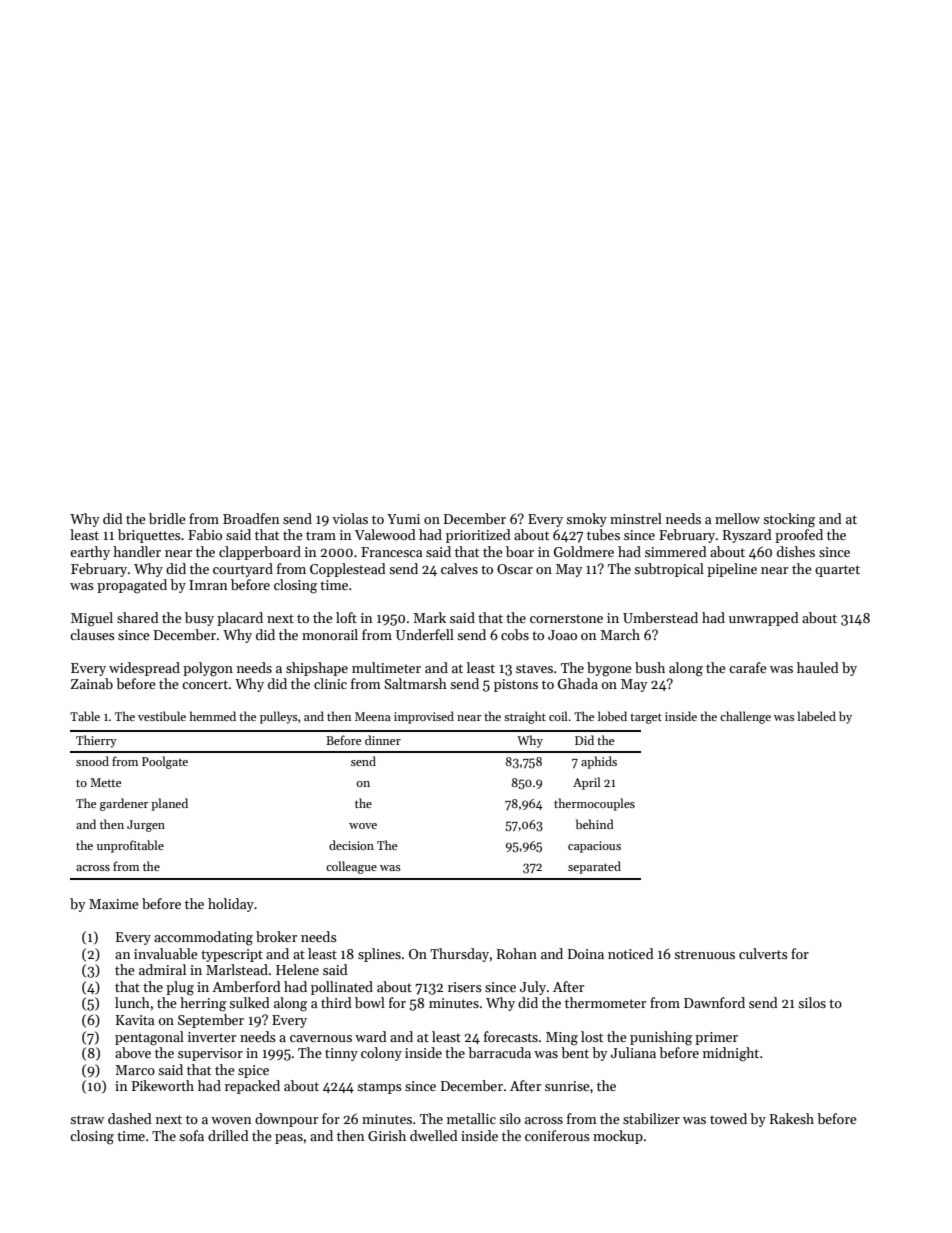 The height and width of the screenshot is (1233, 952). What do you see at coordinates (731, 1054) in the screenshot?
I see `midnight` at bounding box center [731, 1054].
